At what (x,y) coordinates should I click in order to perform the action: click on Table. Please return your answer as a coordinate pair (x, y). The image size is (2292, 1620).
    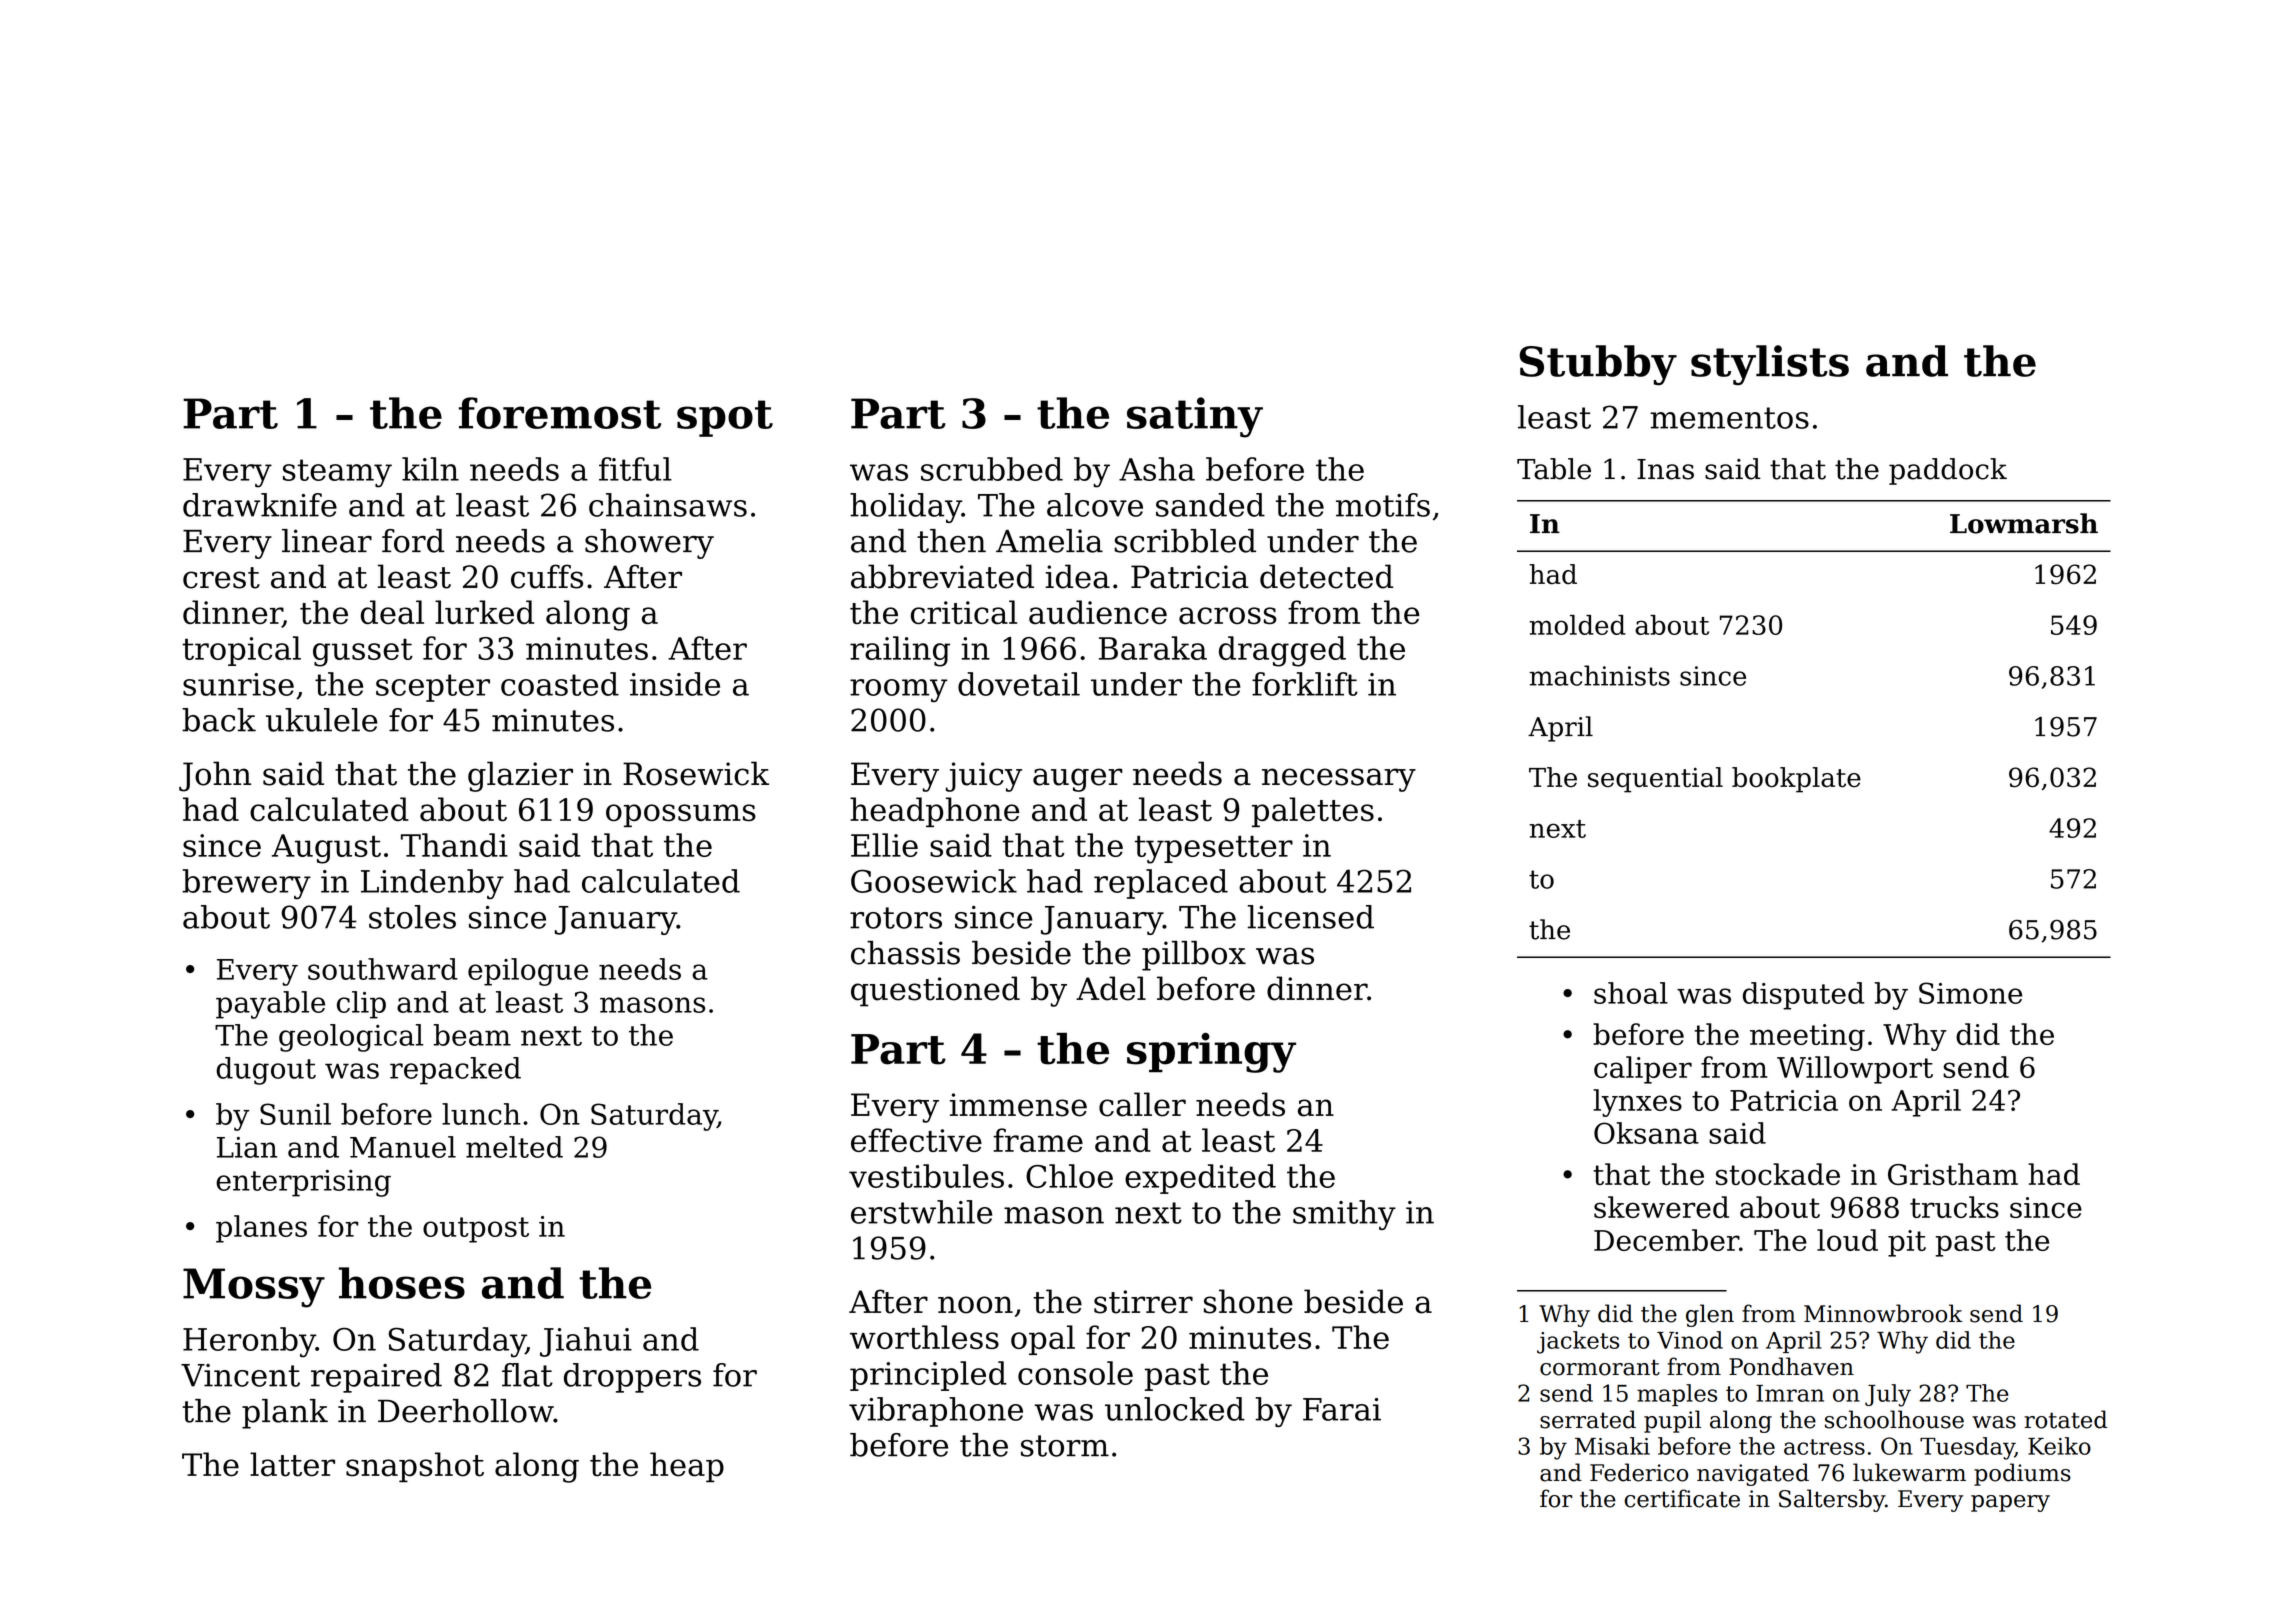
    Looking at the image, I should click on (1554, 469).
